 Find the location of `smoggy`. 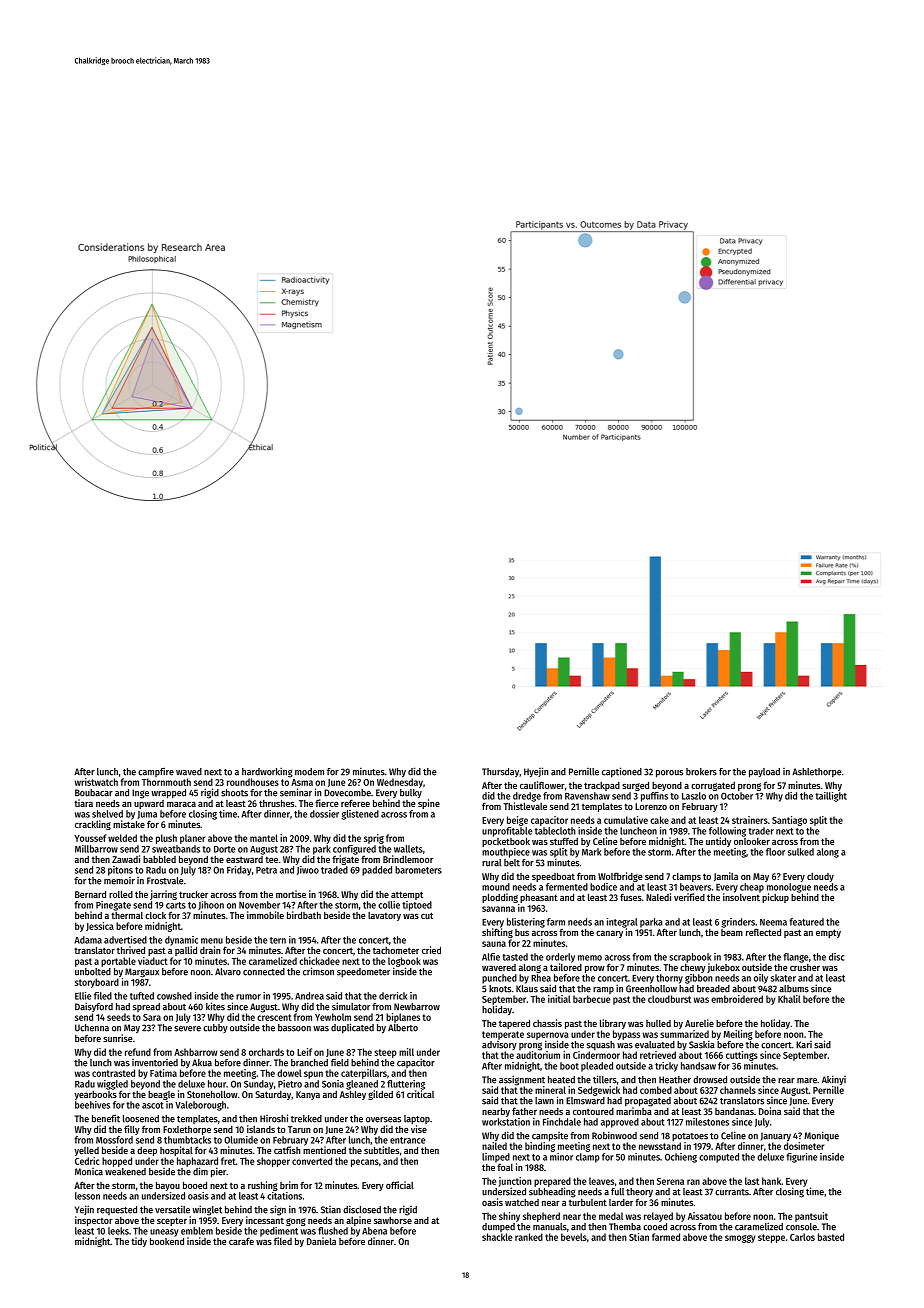

smoggy is located at coordinates (740, 1239).
